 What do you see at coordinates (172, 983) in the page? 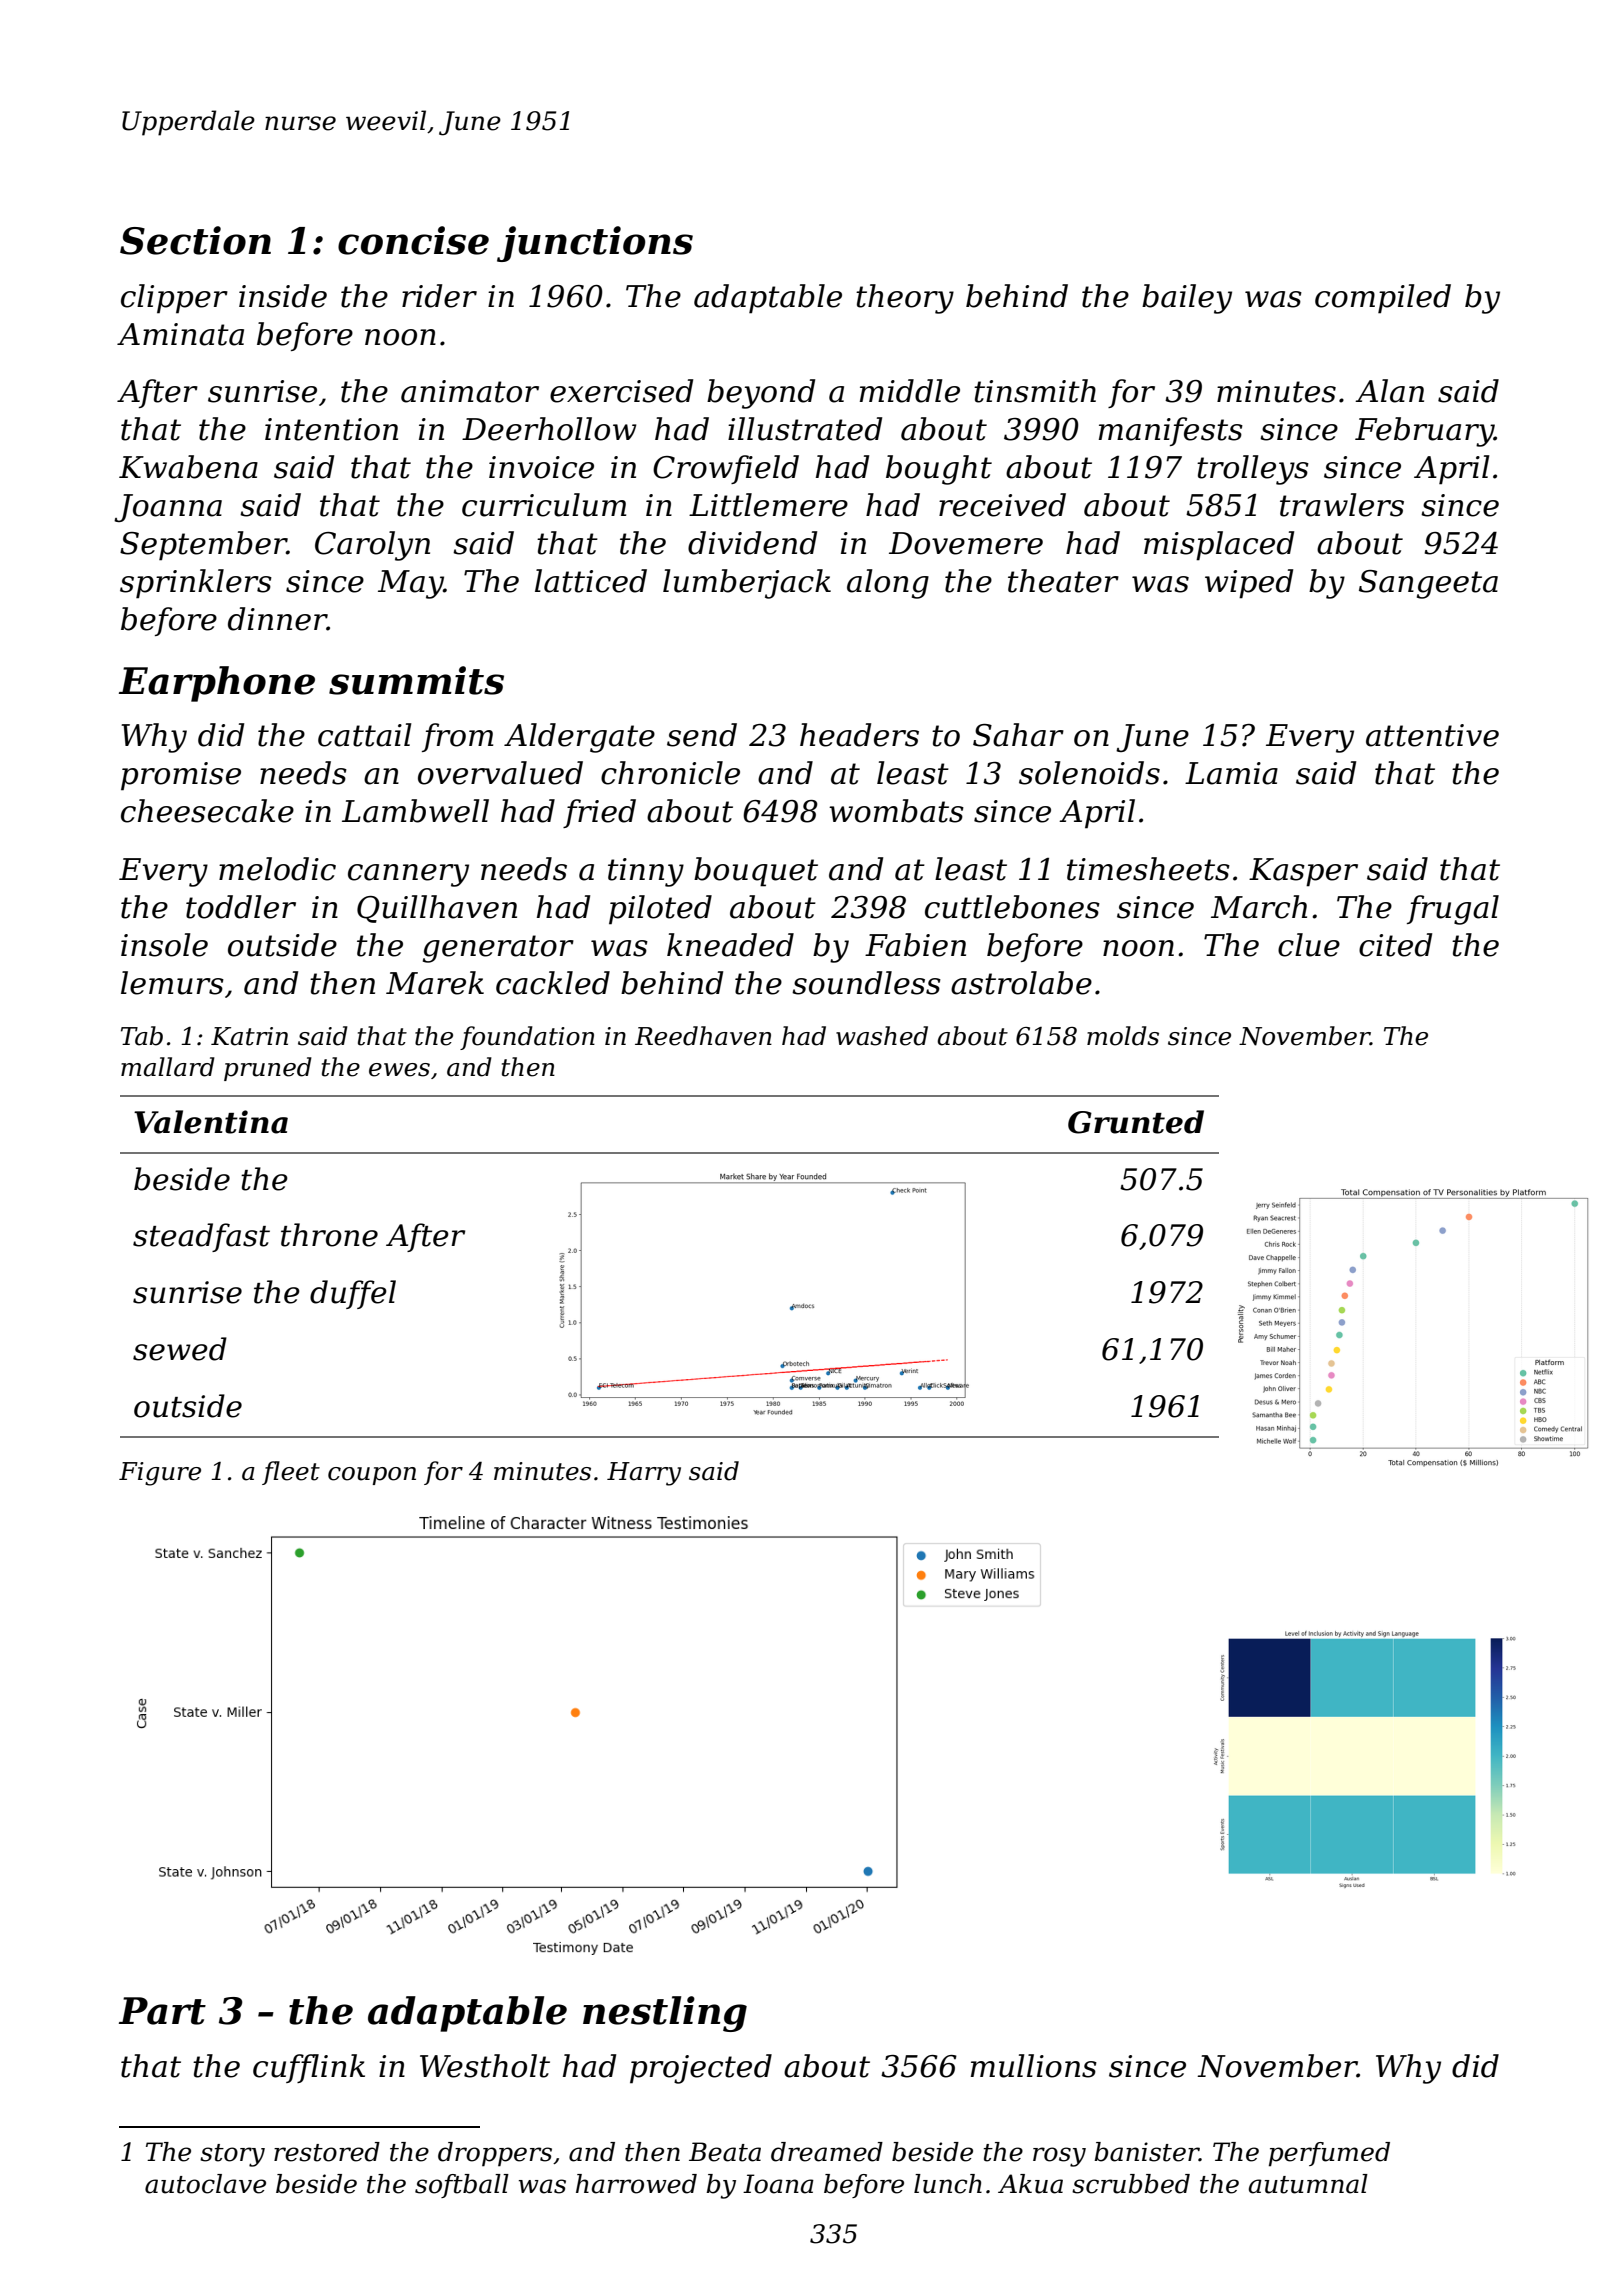
I see `lemurs` at bounding box center [172, 983].
